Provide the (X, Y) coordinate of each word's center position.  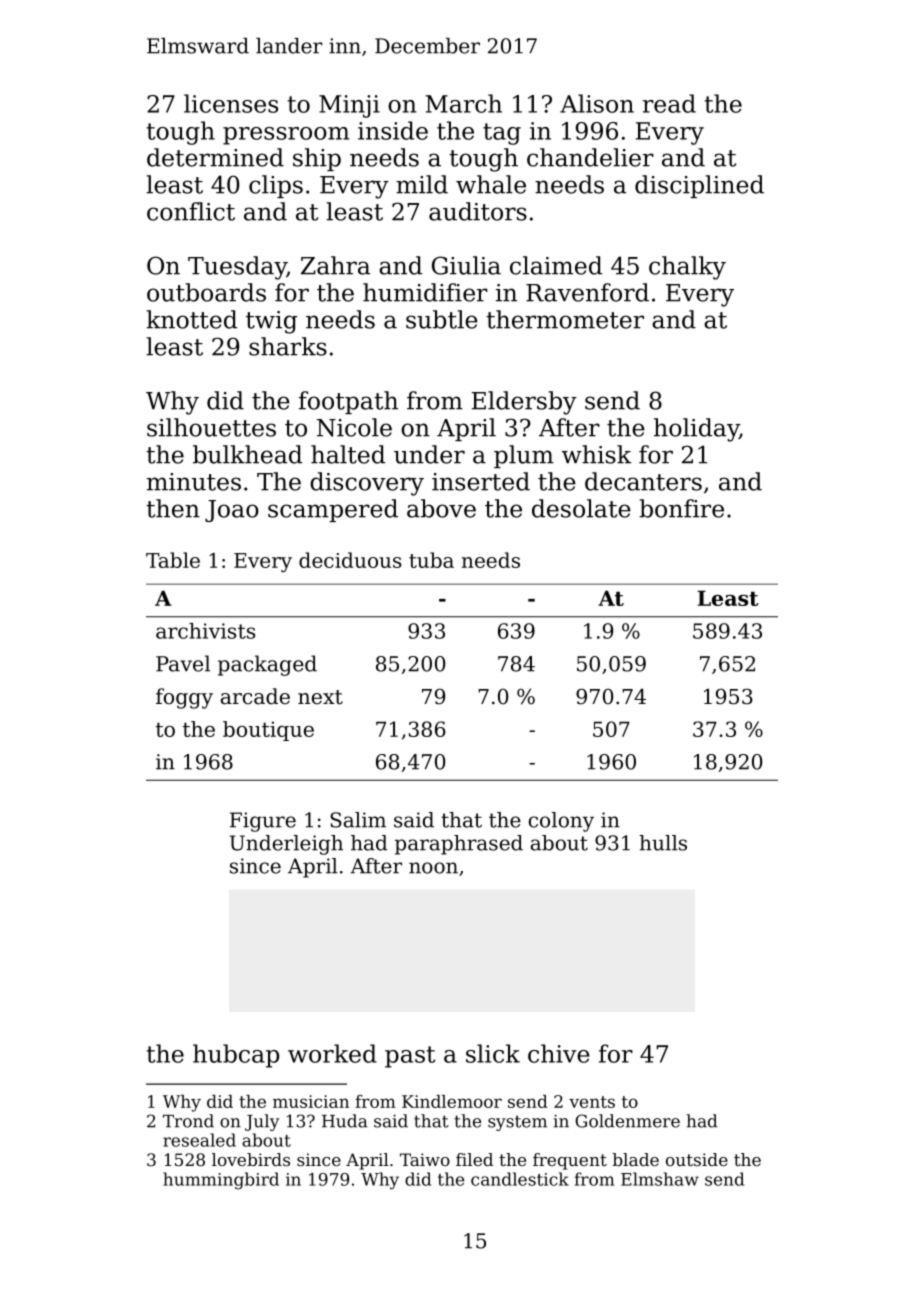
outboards (206, 292)
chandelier (590, 157)
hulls (663, 843)
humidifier (425, 292)
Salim (358, 820)
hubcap (236, 1056)
